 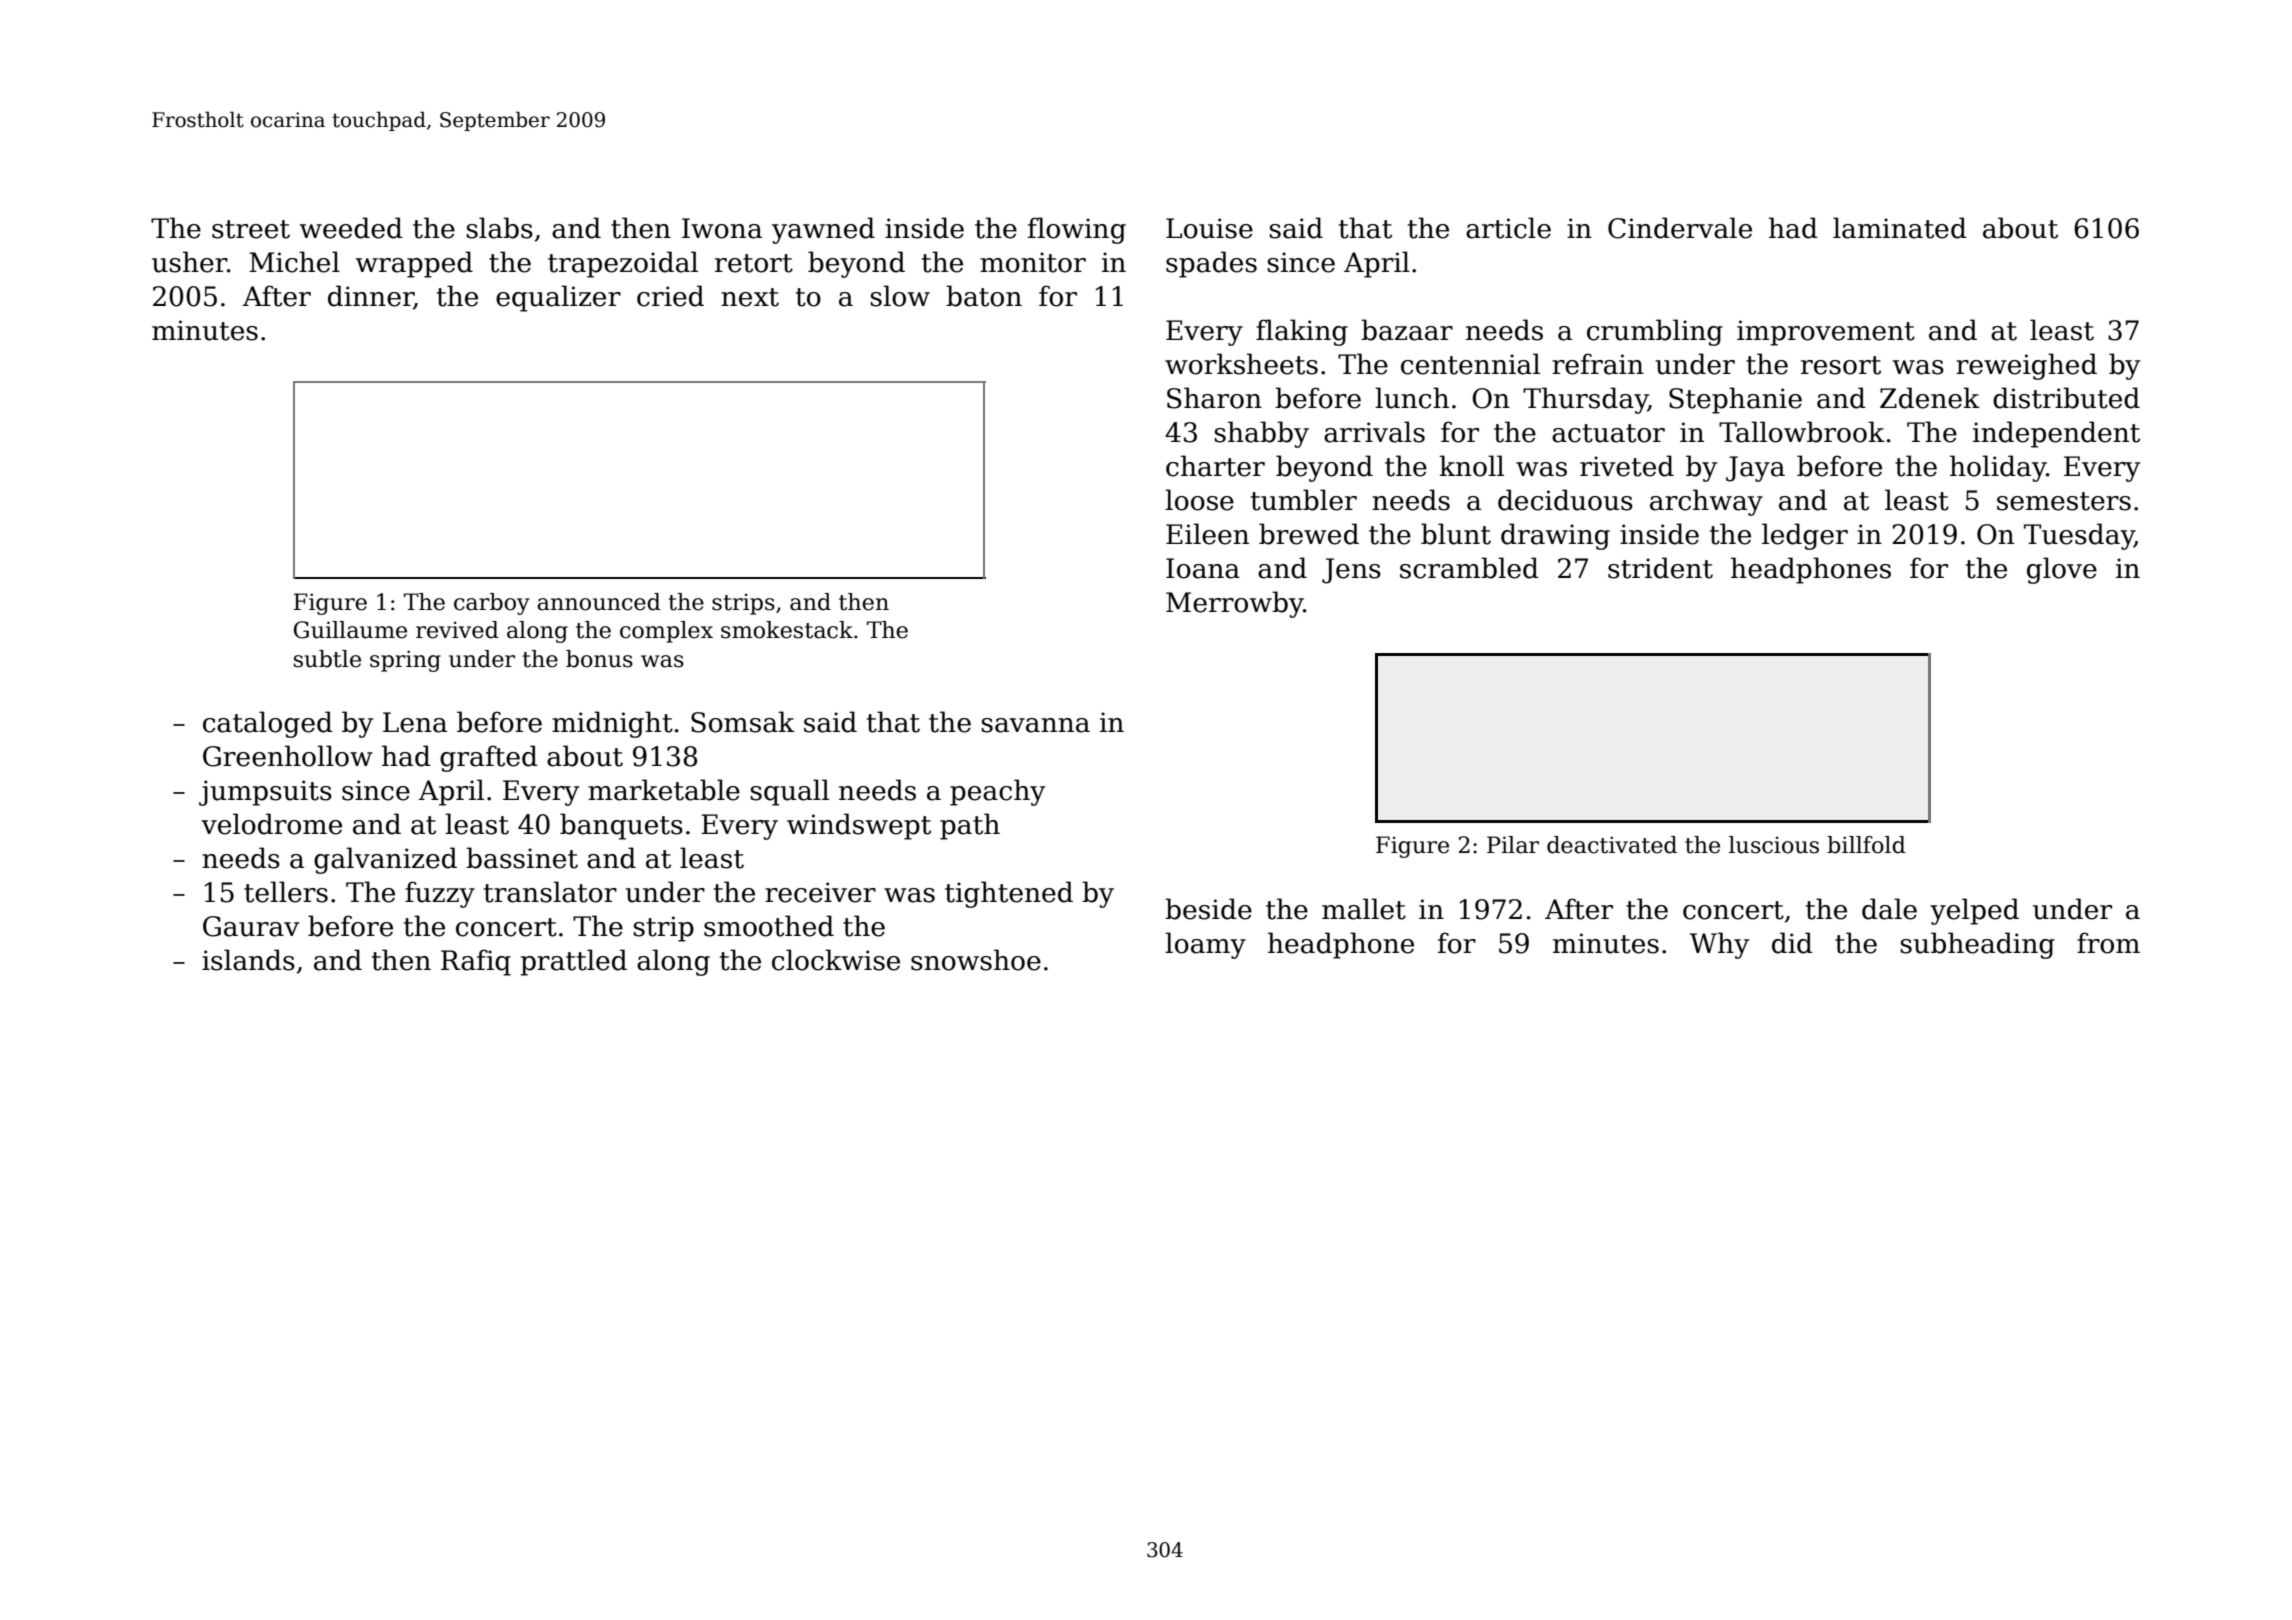 I want to click on velodrome, so click(x=271, y=824).
